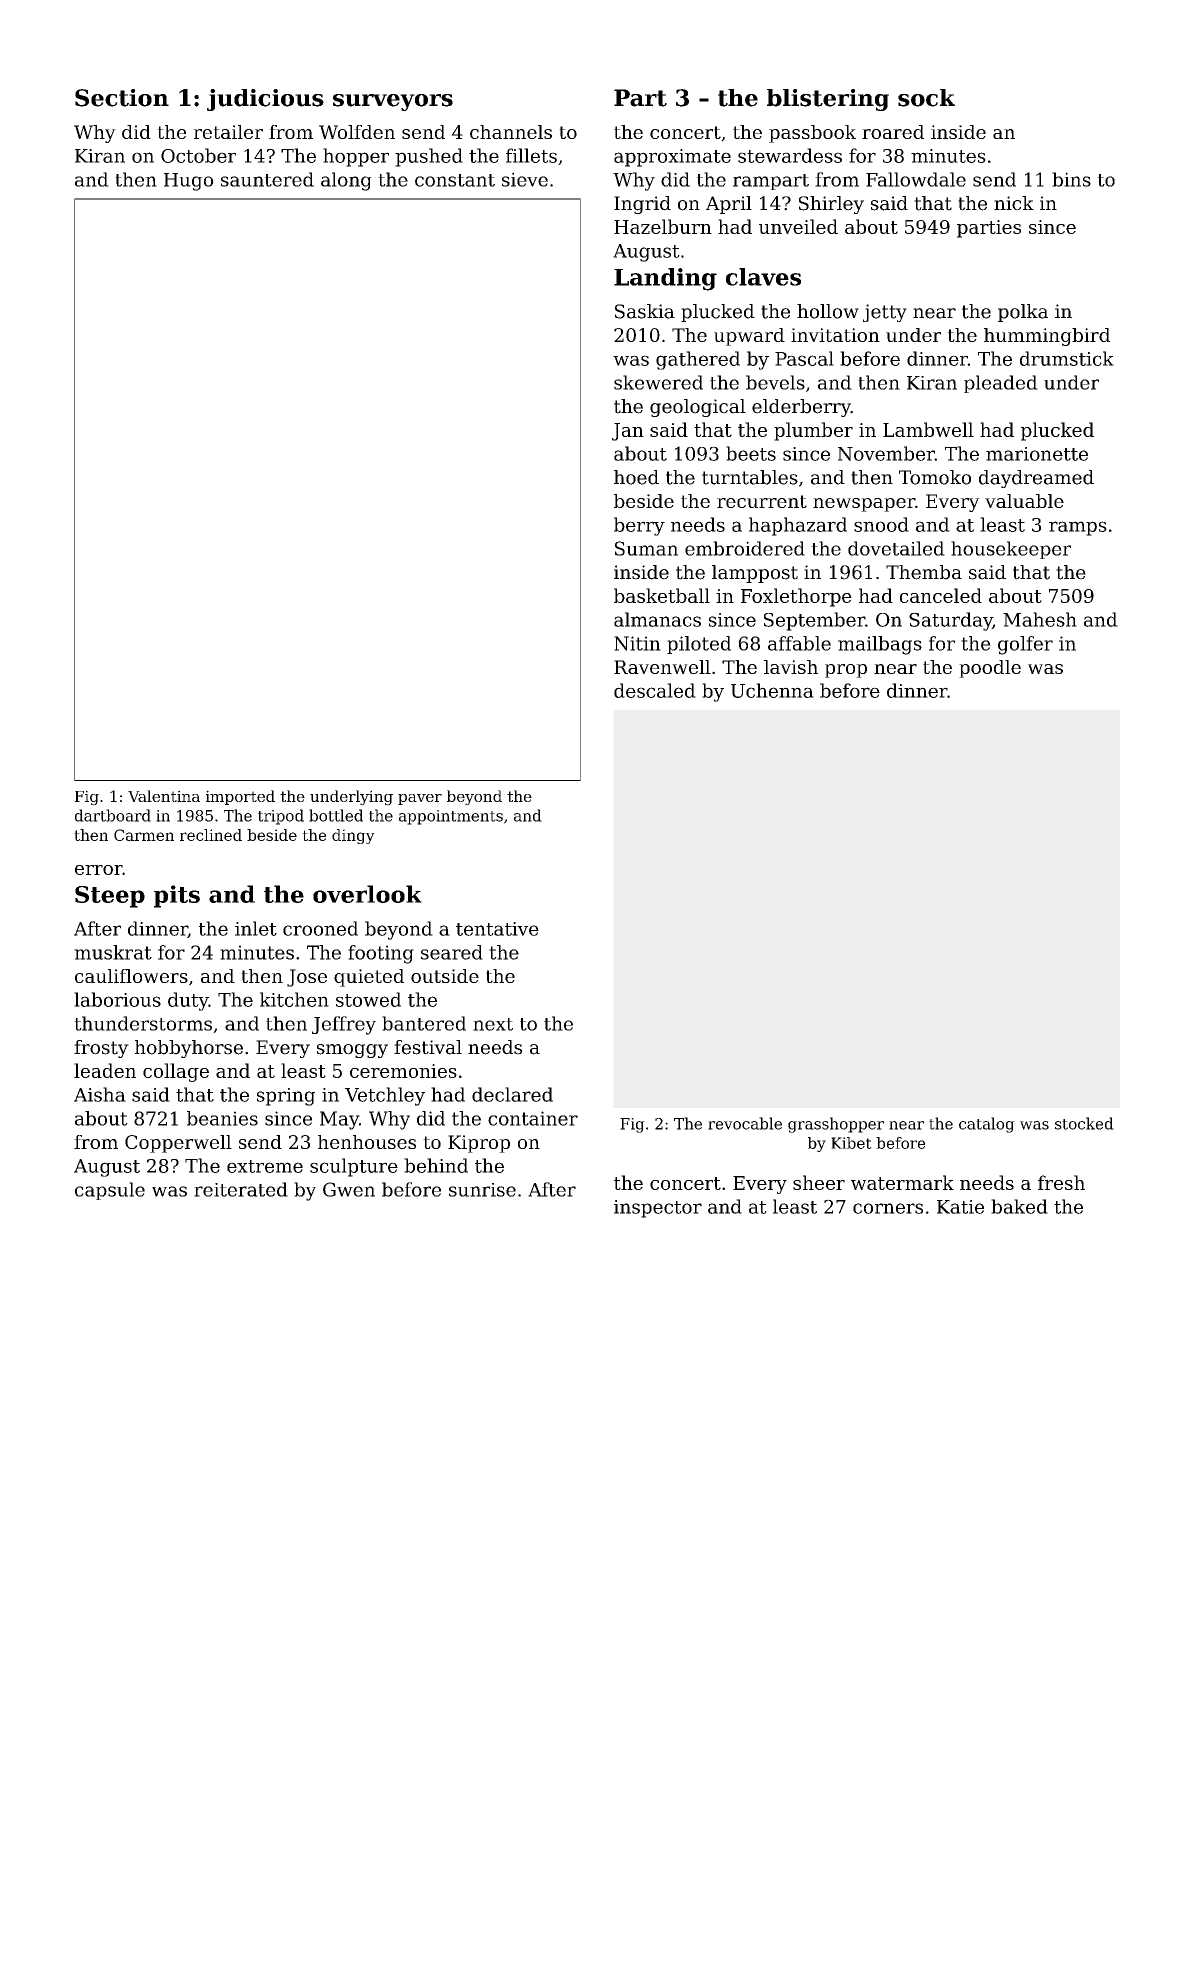  Describe the element at coordinates (482, 1190) in the page. I see `sunrise` at that location.
